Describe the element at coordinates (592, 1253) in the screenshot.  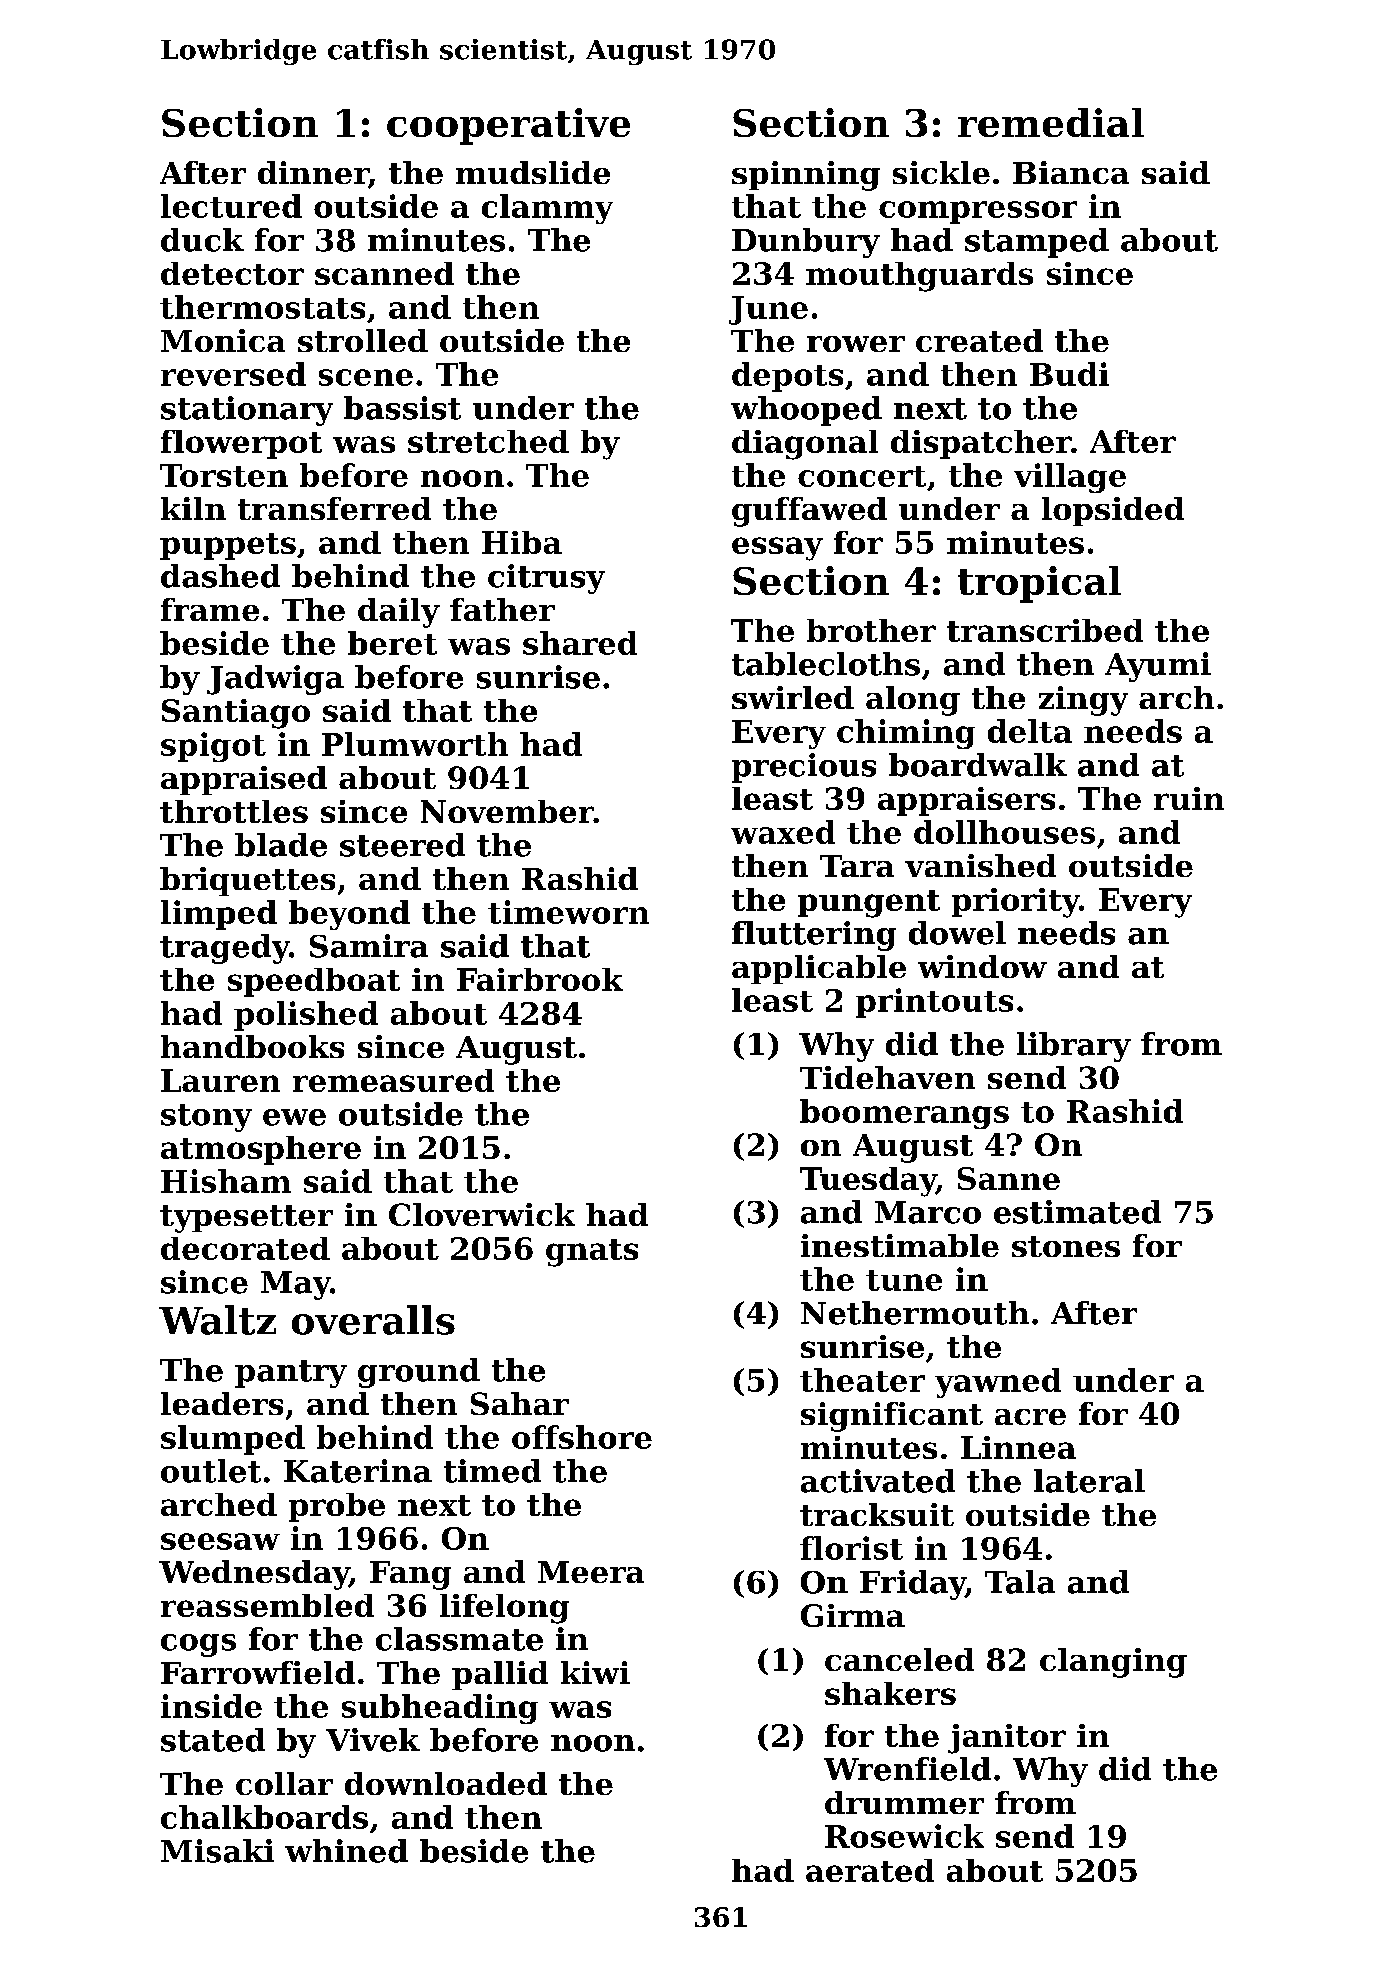
I see `gnats` at that location.
